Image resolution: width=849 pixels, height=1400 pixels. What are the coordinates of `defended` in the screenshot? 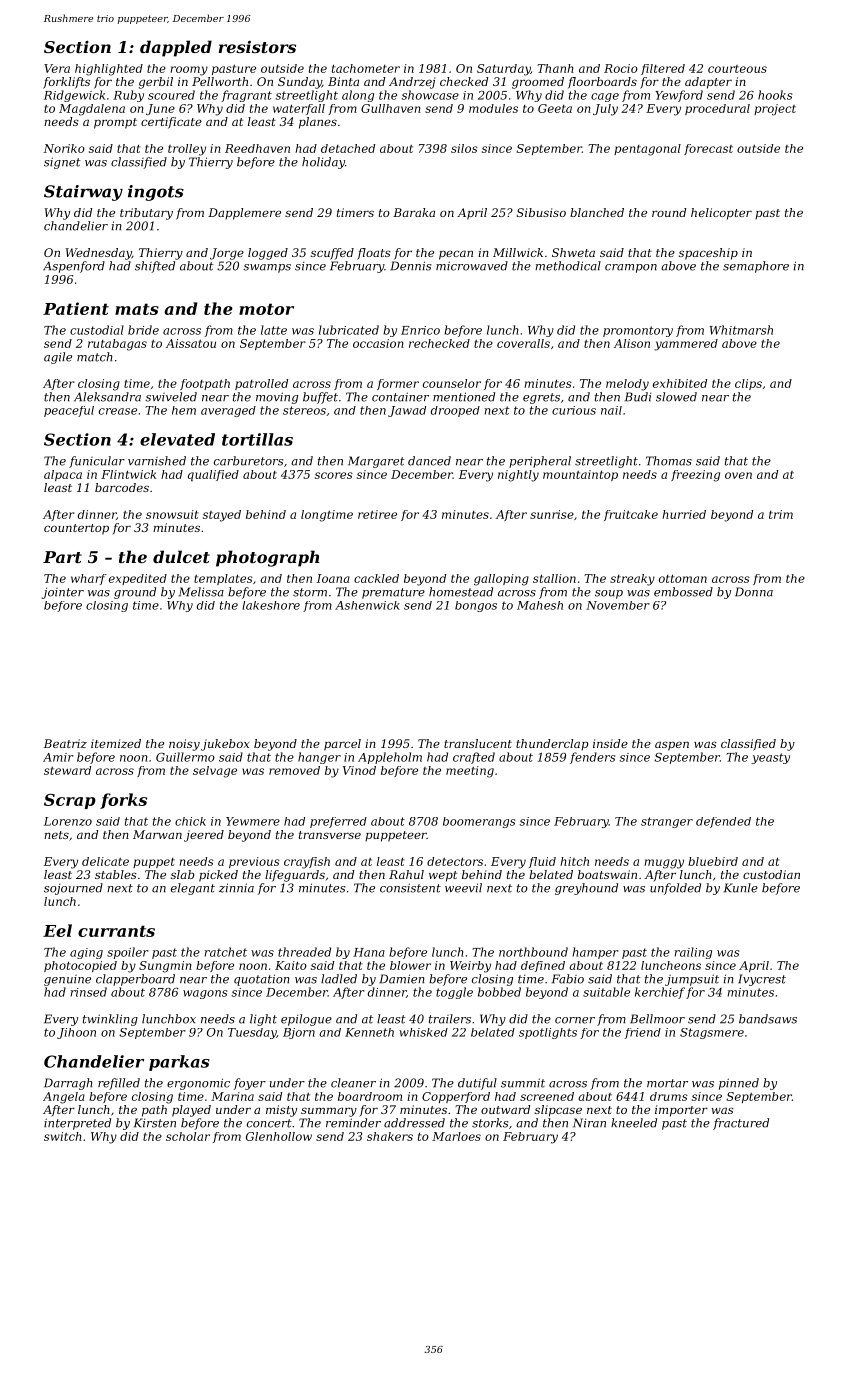 It's located at (723, 822).
